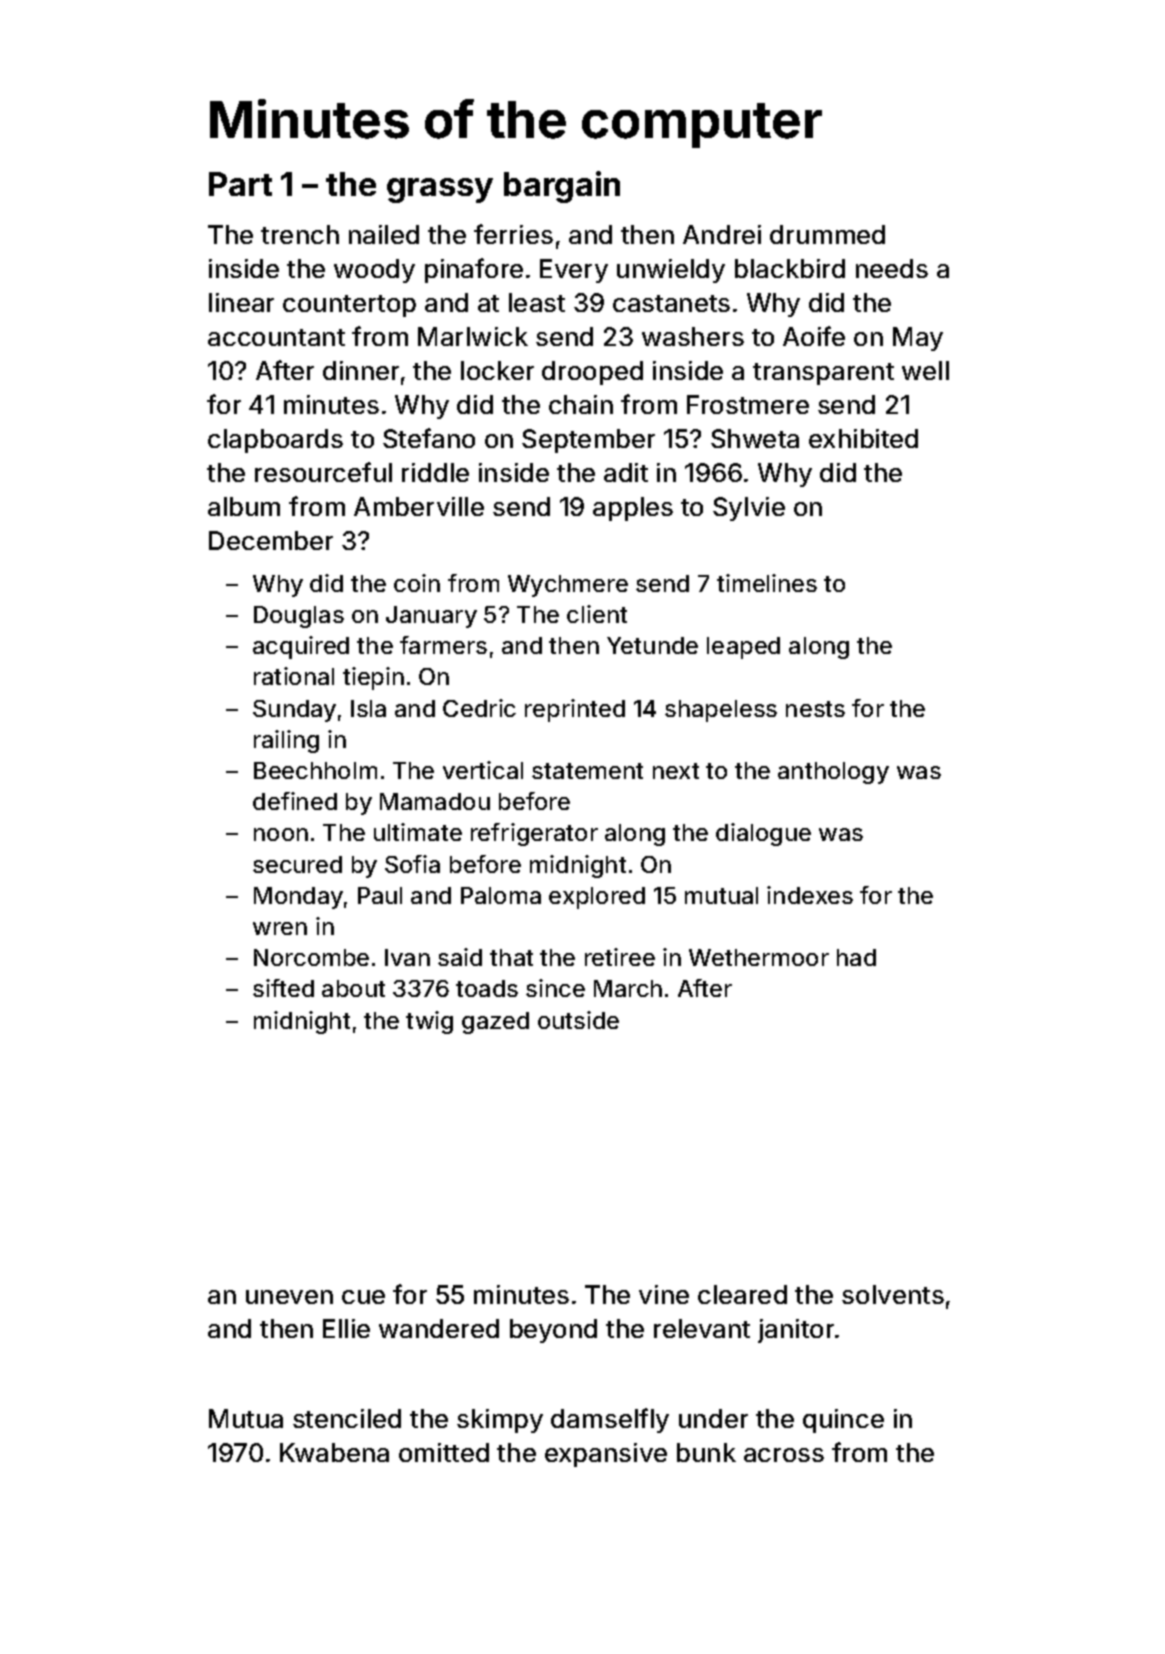 The height and width of the page is (1654, 1165). What do you see at coordinates (827, 234) in the page?
I see `drummed` at bounding box center [827, 234].
